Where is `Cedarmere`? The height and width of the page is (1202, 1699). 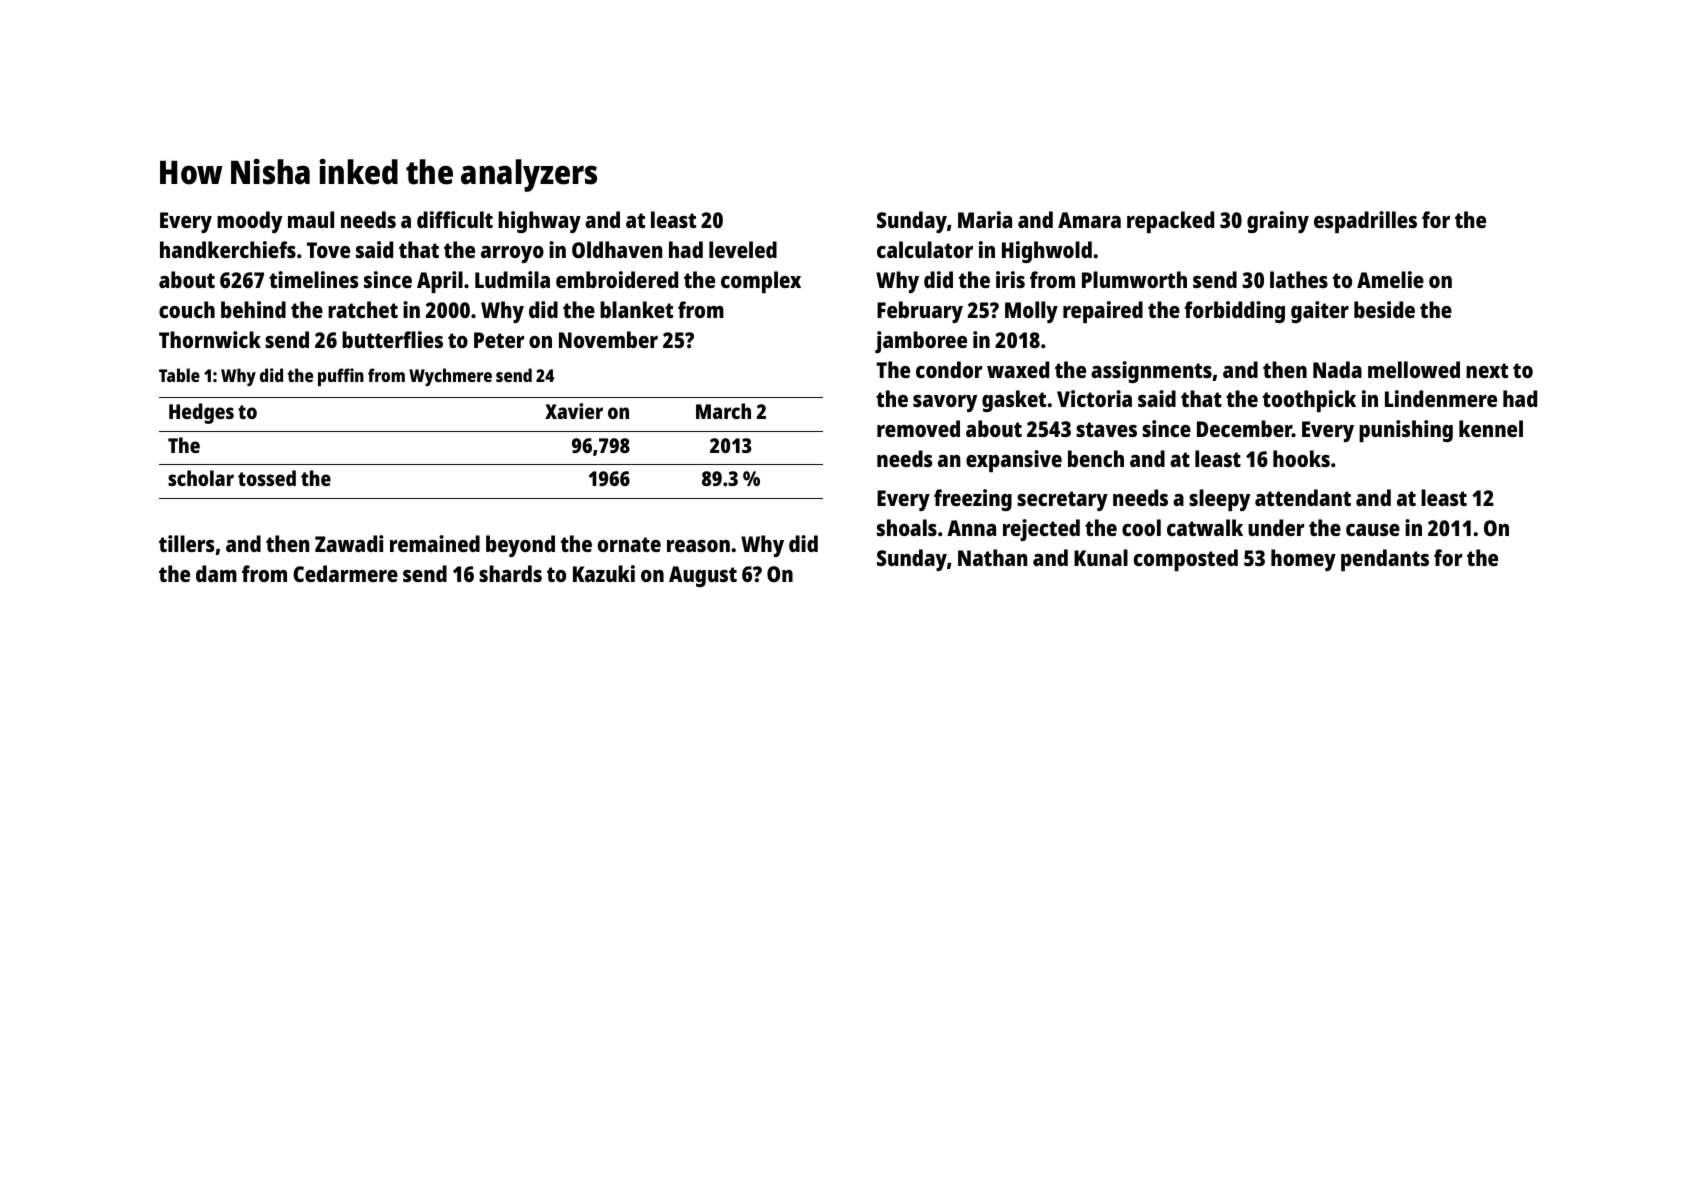 Cedarmere is located at coordinates (345, 573).
